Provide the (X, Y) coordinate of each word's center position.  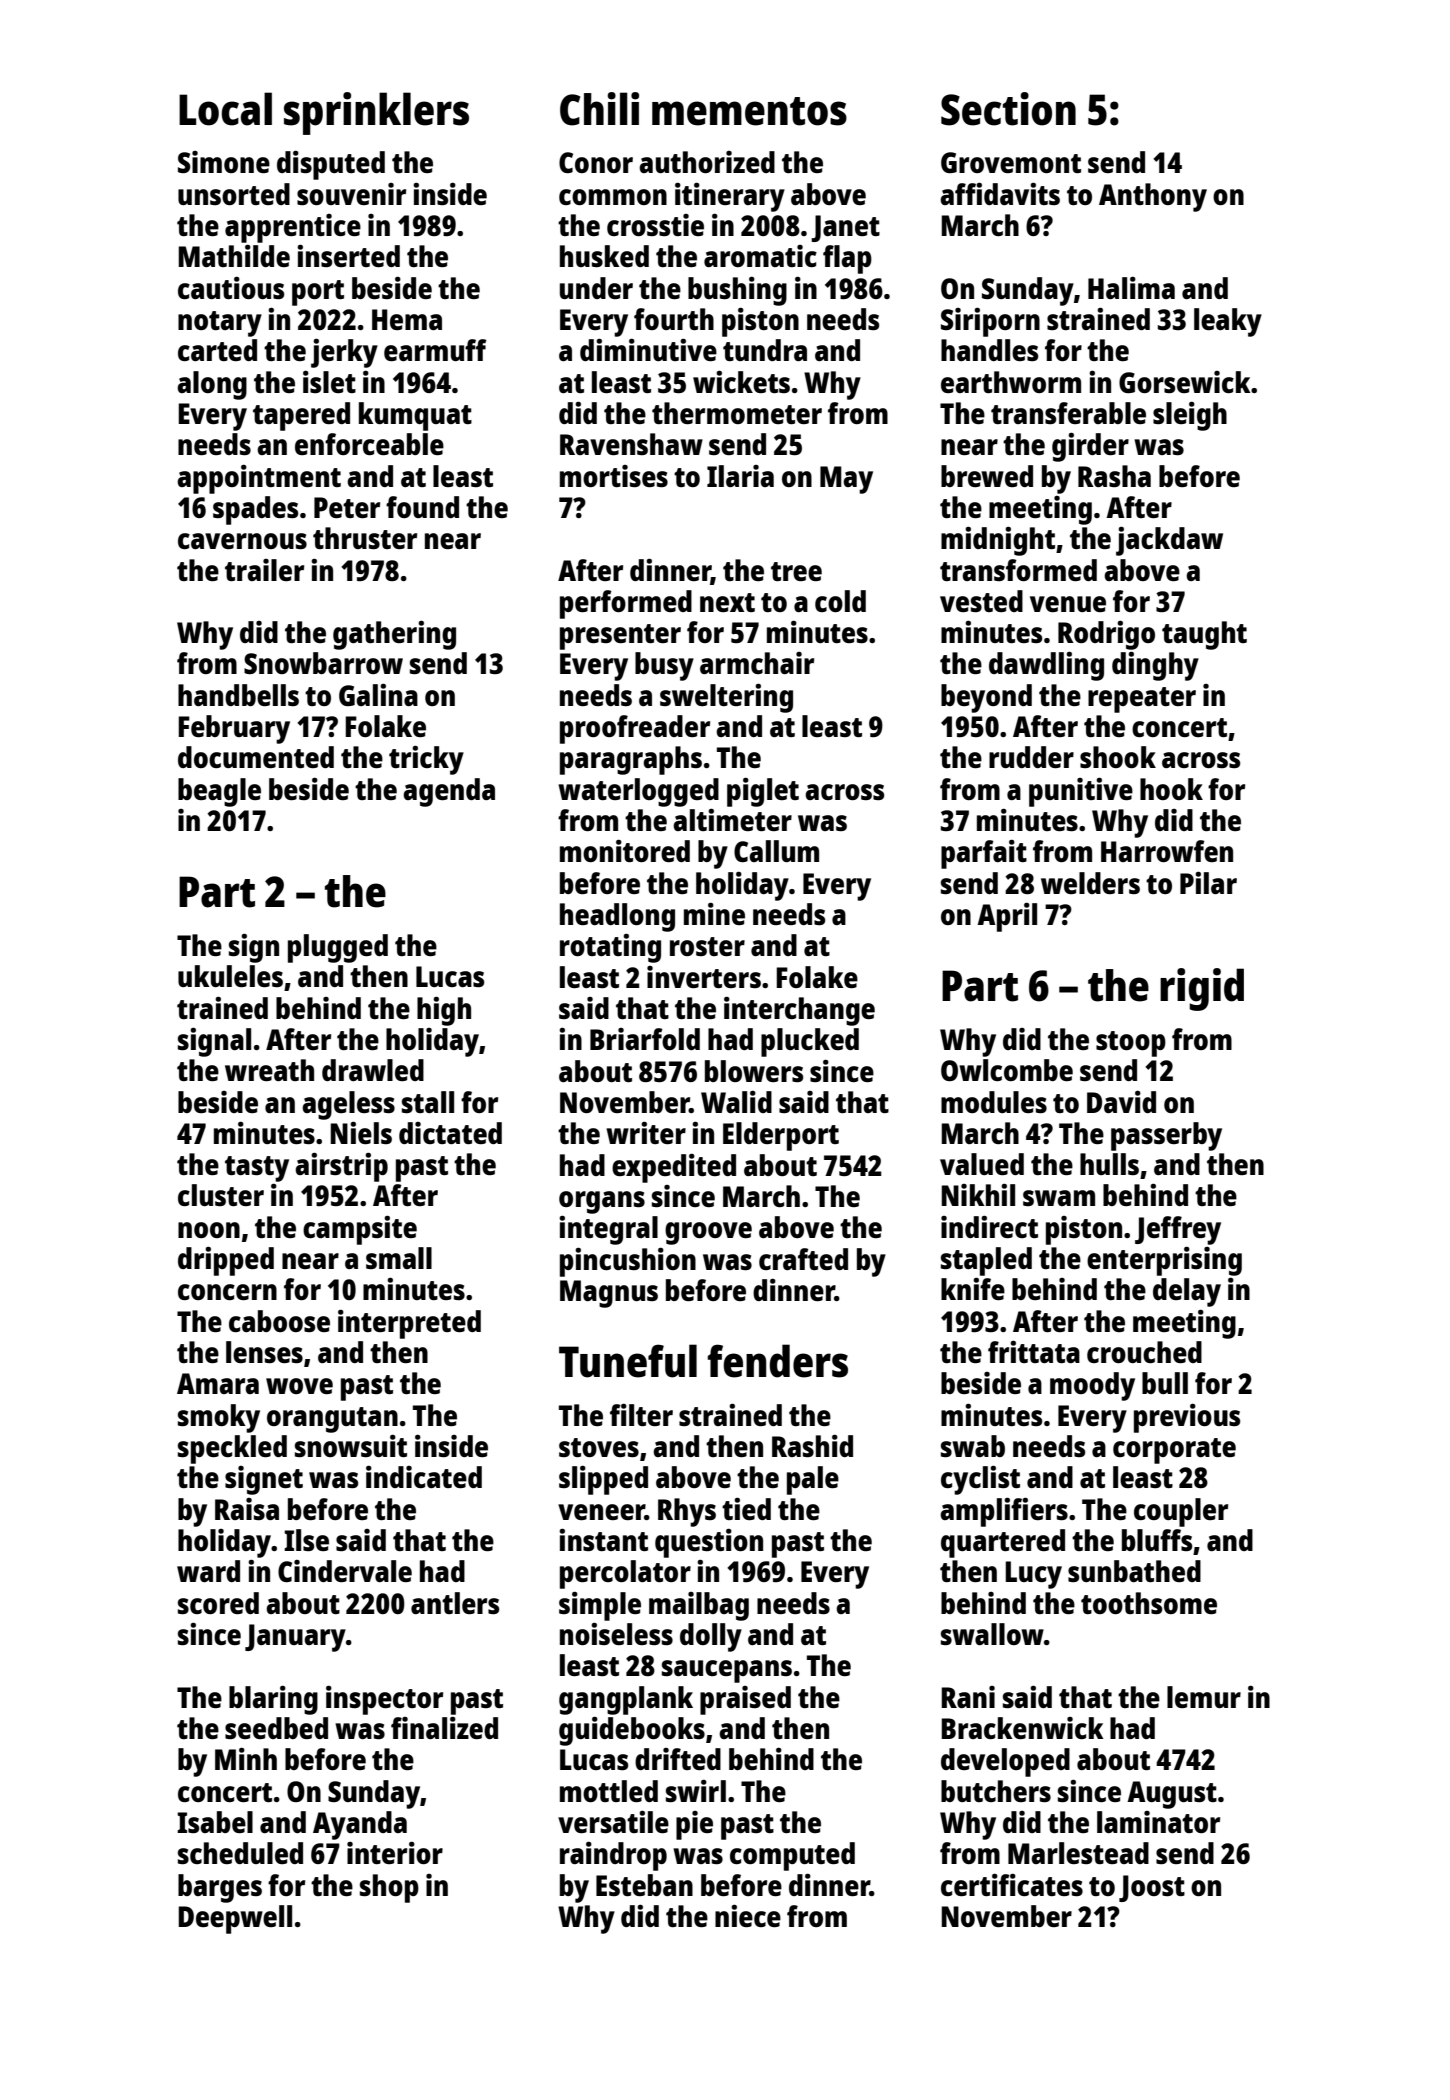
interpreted (409, 1324)
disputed (331, 165)
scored (218, 1603)
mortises (614, 476)
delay (1187, 1292)
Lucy (1033, 1575)
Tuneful (628, 1361)
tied (746, 1509)
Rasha (1114, 476)
